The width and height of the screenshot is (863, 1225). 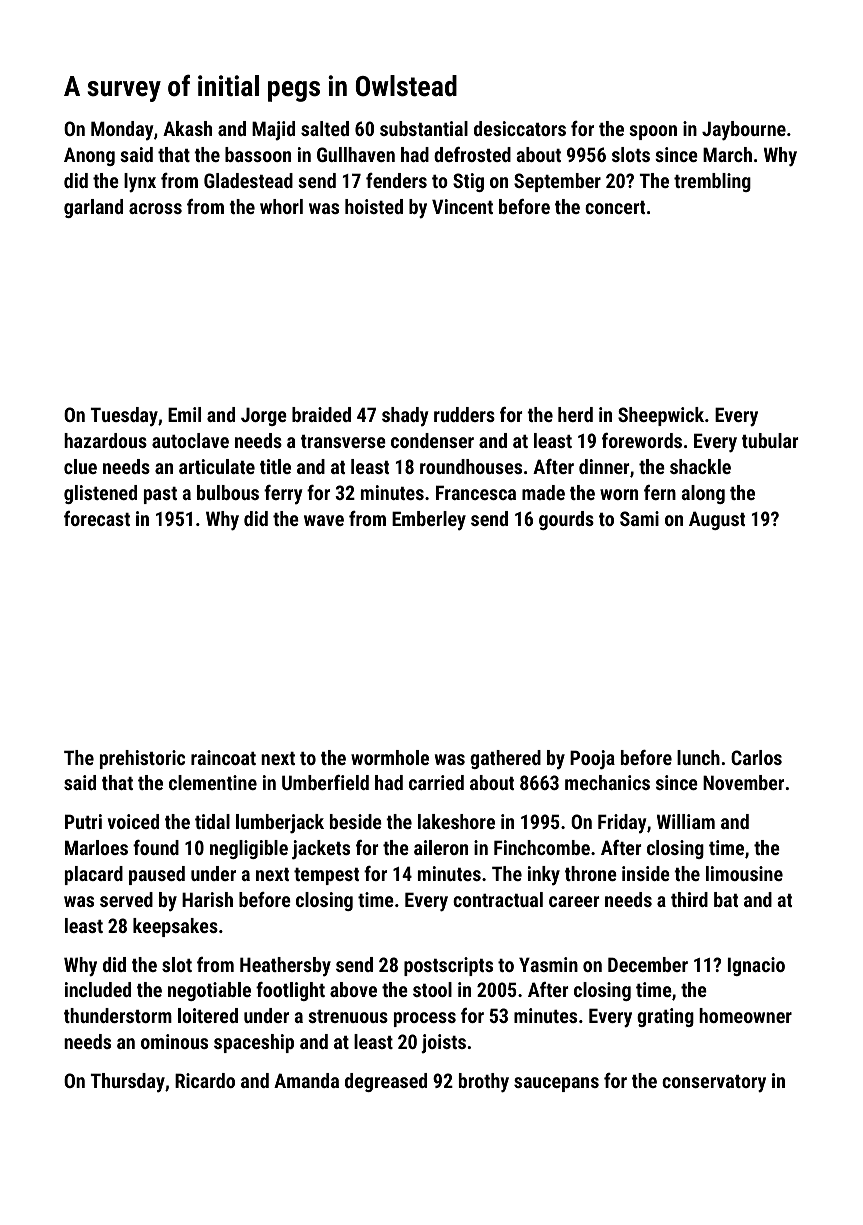 What do you see at coordinates (653, 132) in the screenshot?
I see `spoon` at bounding box center [653, 132].
